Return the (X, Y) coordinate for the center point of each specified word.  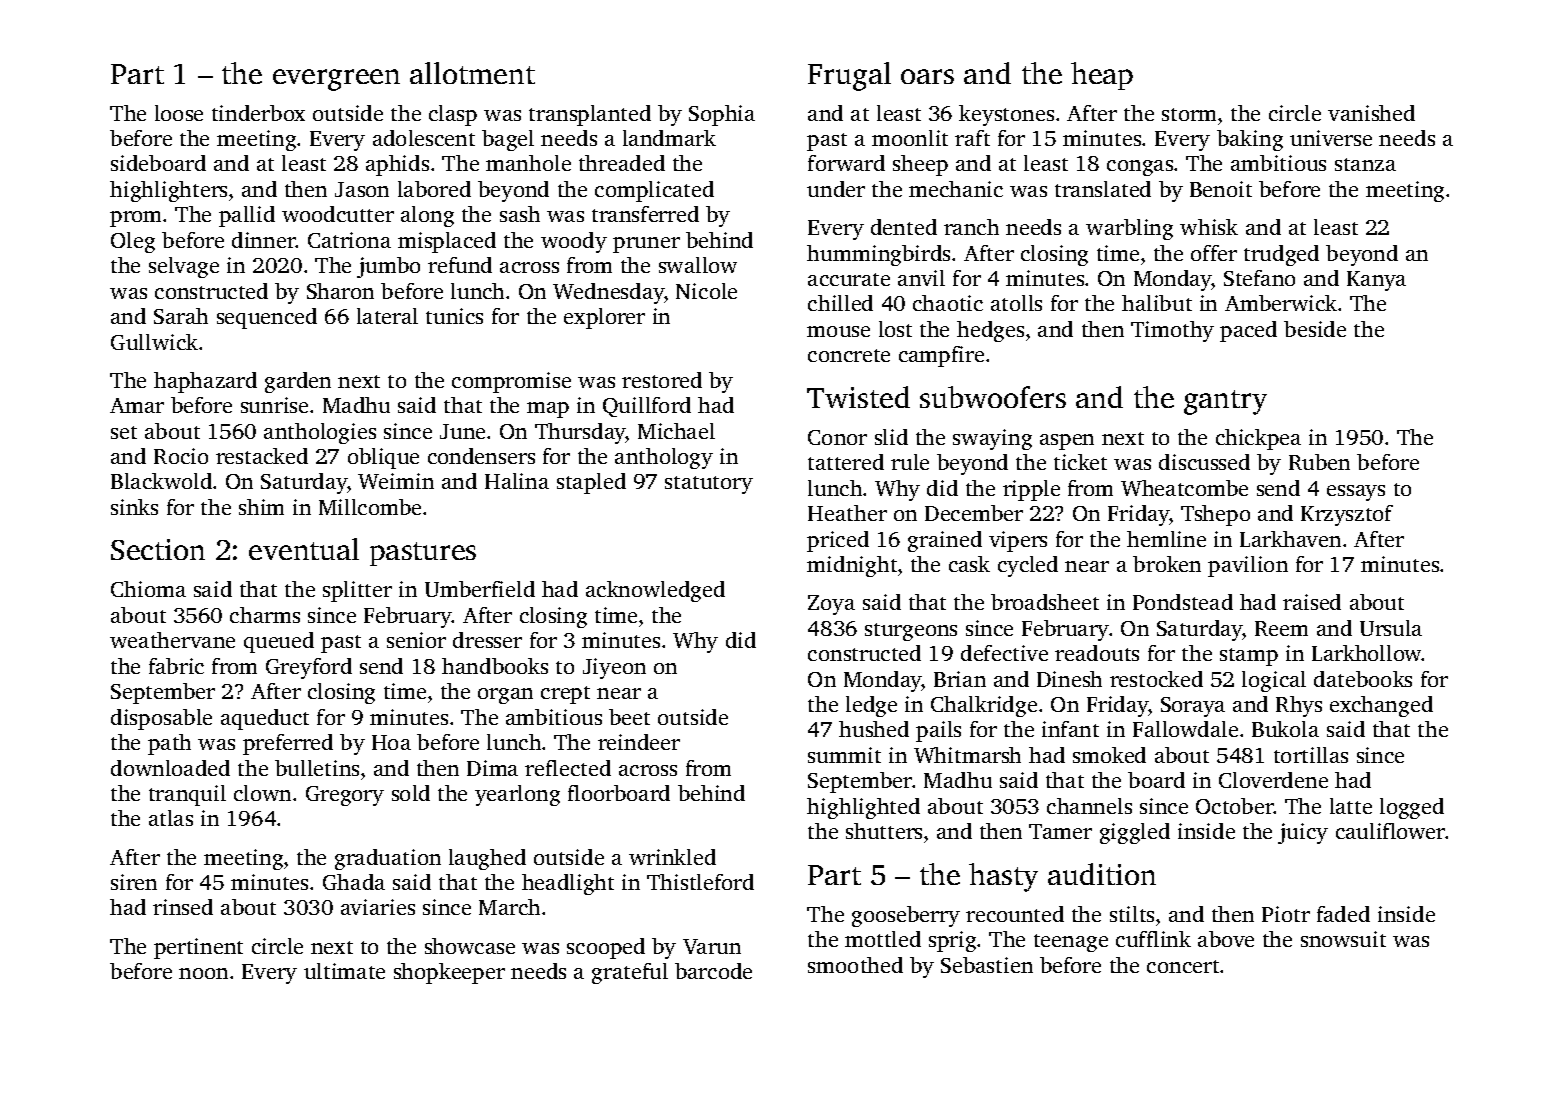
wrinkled (672, 857)
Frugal (849, 76)
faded (1343, 914)
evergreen (336, 80)
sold (411, 793)
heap (1102, 76)
